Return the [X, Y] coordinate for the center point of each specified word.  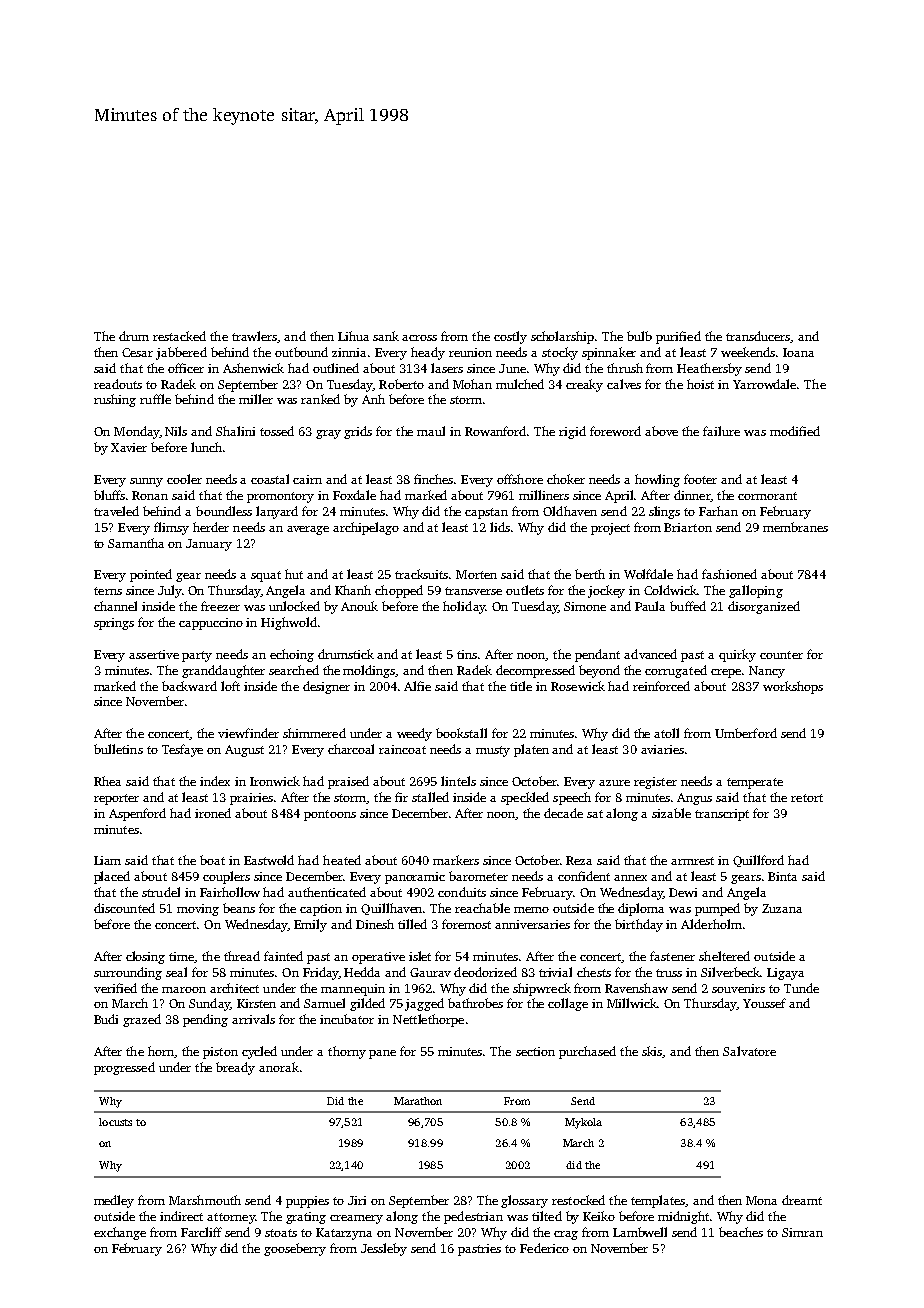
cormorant [767, 496]
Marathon [418, 1101]
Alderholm [711, 924]
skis [652, 1052]
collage [568, 1004]
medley [114, 1201]
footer [700, 479]
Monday [137, 432]
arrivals [253, 1019]
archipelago [366, 528]
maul [431, 431]
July [170, 591]
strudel [161, 892]
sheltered [724, 956]
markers [456, 860]
